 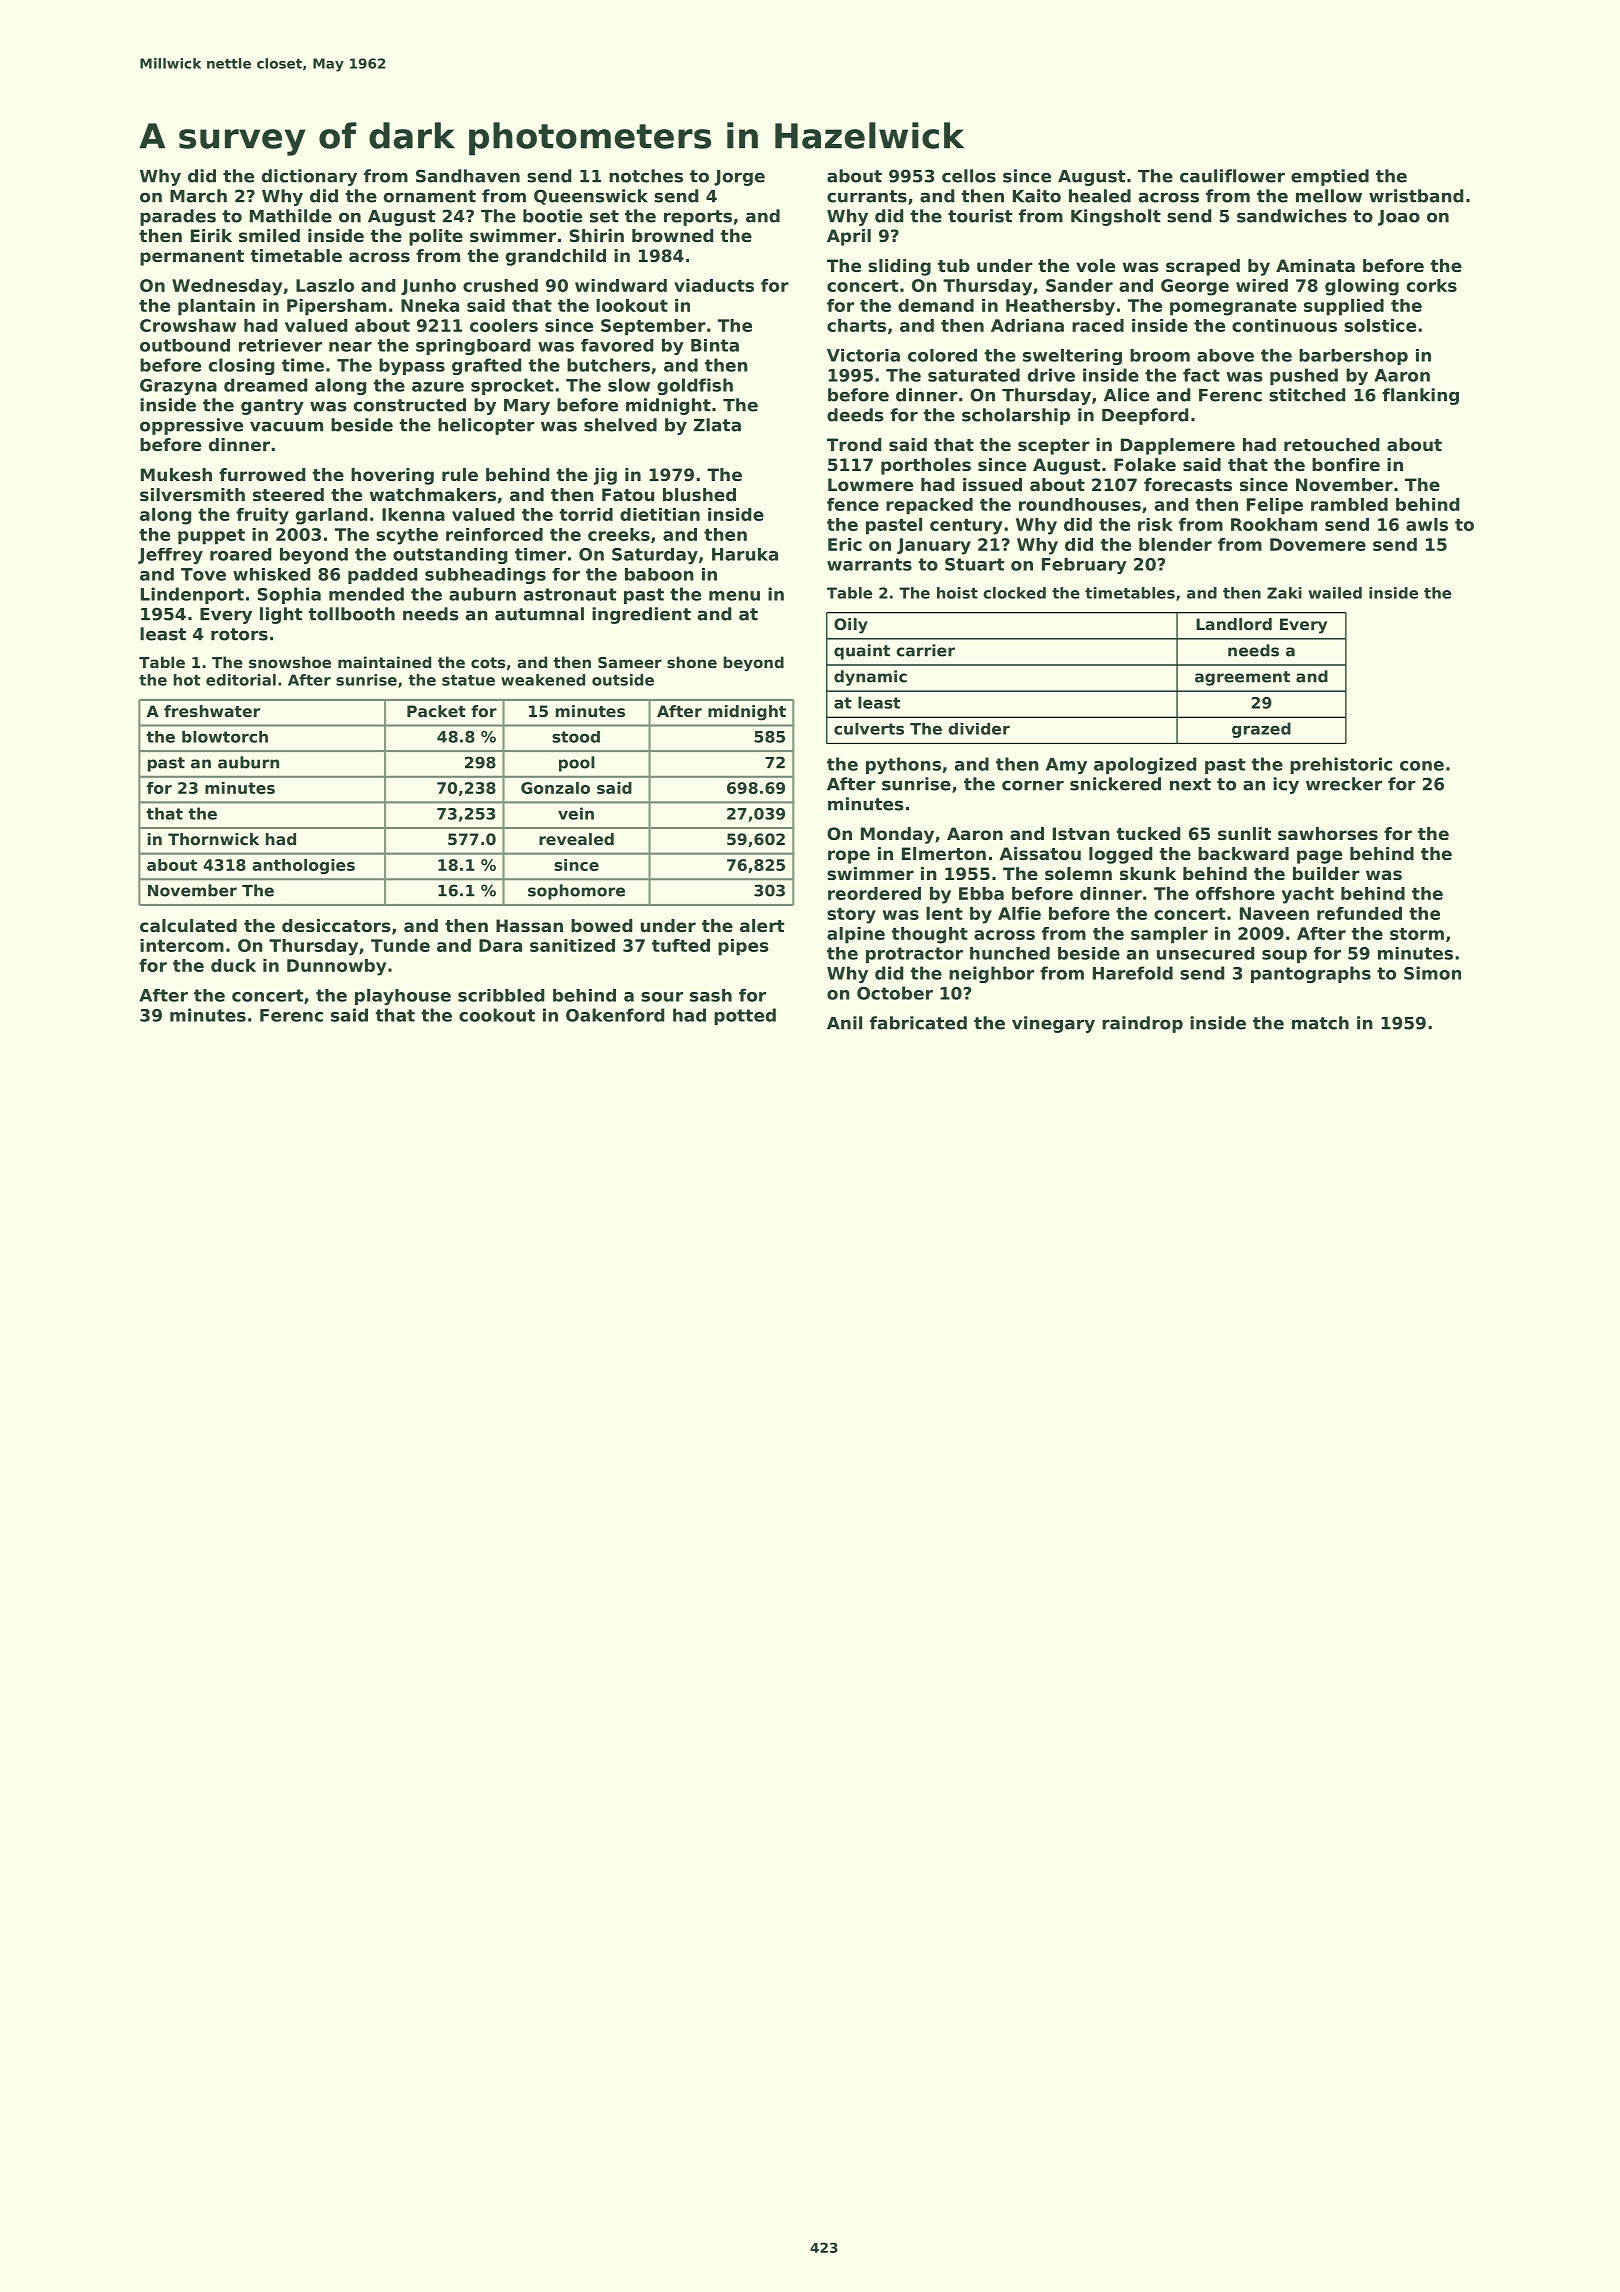 I want to click on playhouse, so click(x=403, y=997).
